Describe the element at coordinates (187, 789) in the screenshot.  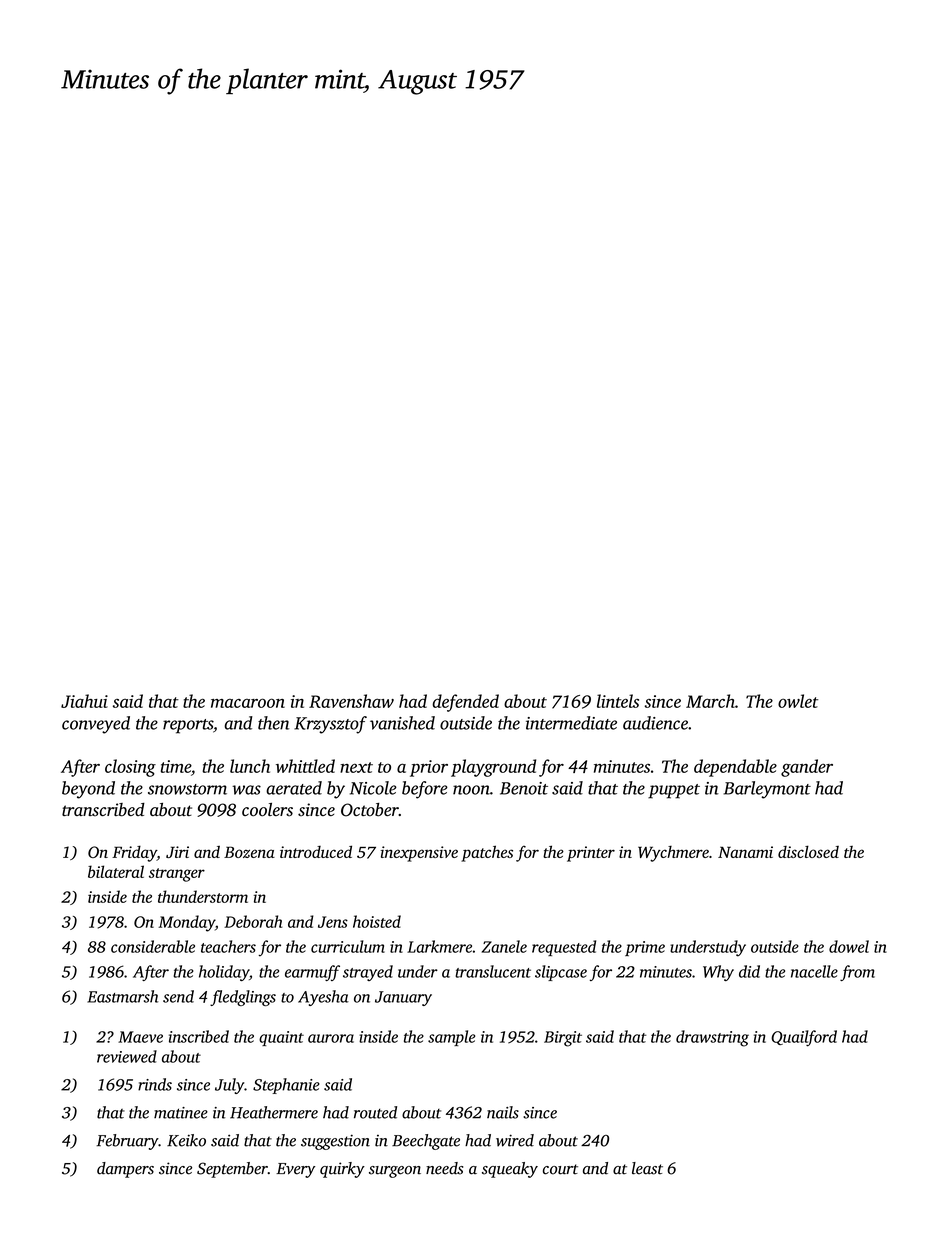
I see `snowstorm` at that location.
